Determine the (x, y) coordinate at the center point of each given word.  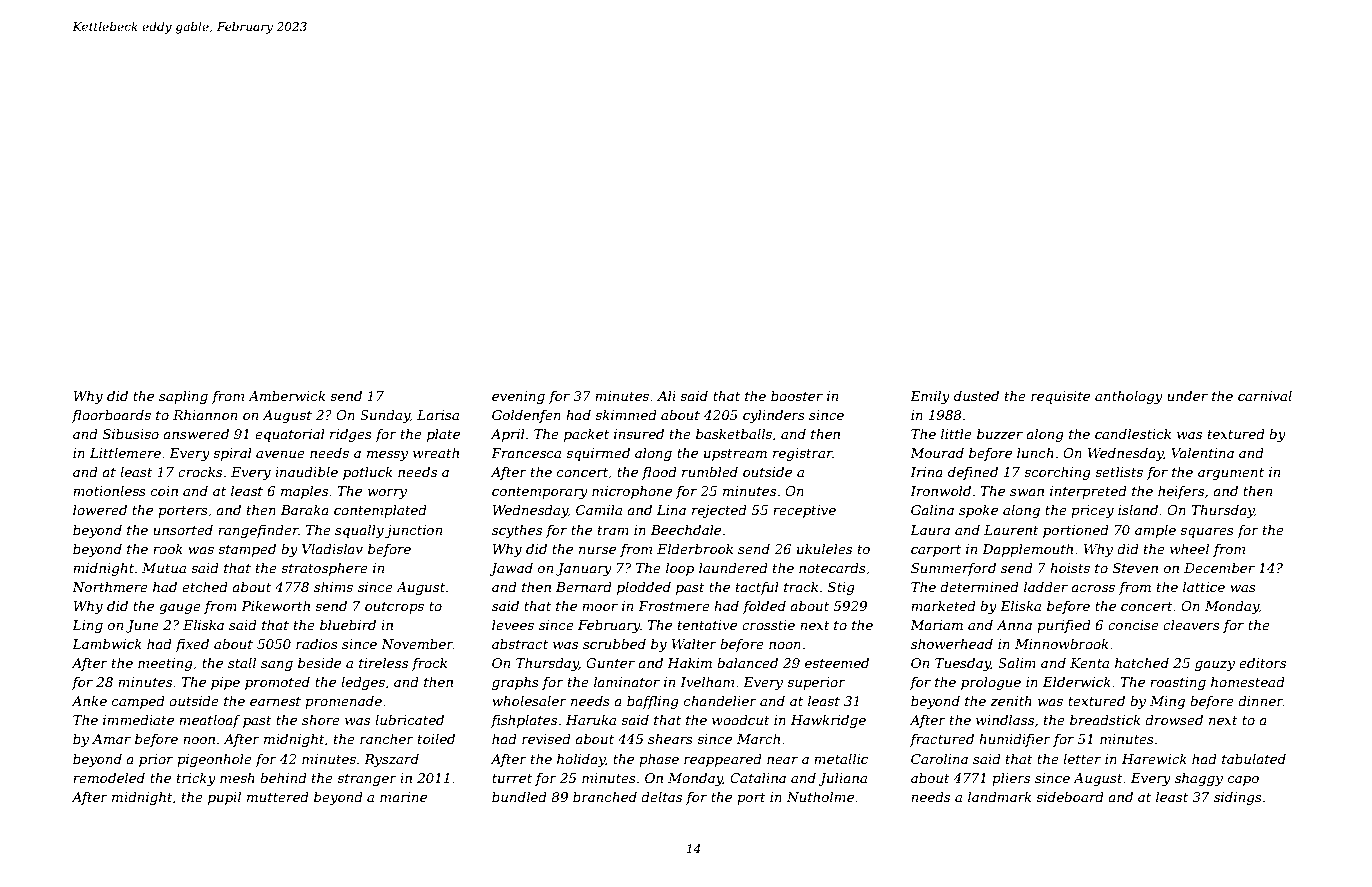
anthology (1129, 397)
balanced (747, 663)
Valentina (1202, 453)
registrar (803, 454)
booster (797, 396)
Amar (111, 739)
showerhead (952, 644)
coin (164, 491)
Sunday (385, 416)
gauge (180, 609)
